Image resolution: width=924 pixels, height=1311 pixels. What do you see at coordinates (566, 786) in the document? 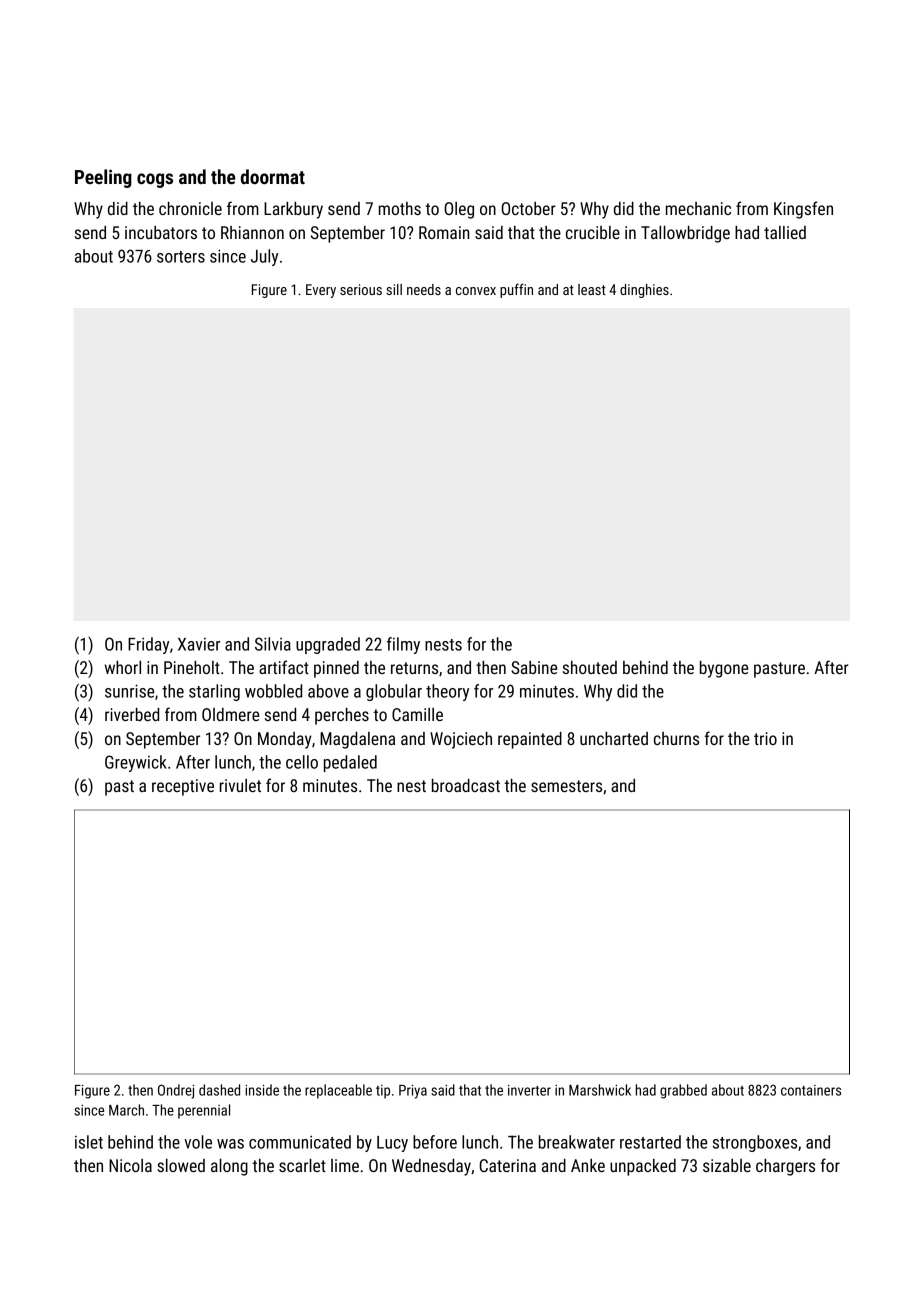
I see `semesters` at bounding box center [566, 786].
